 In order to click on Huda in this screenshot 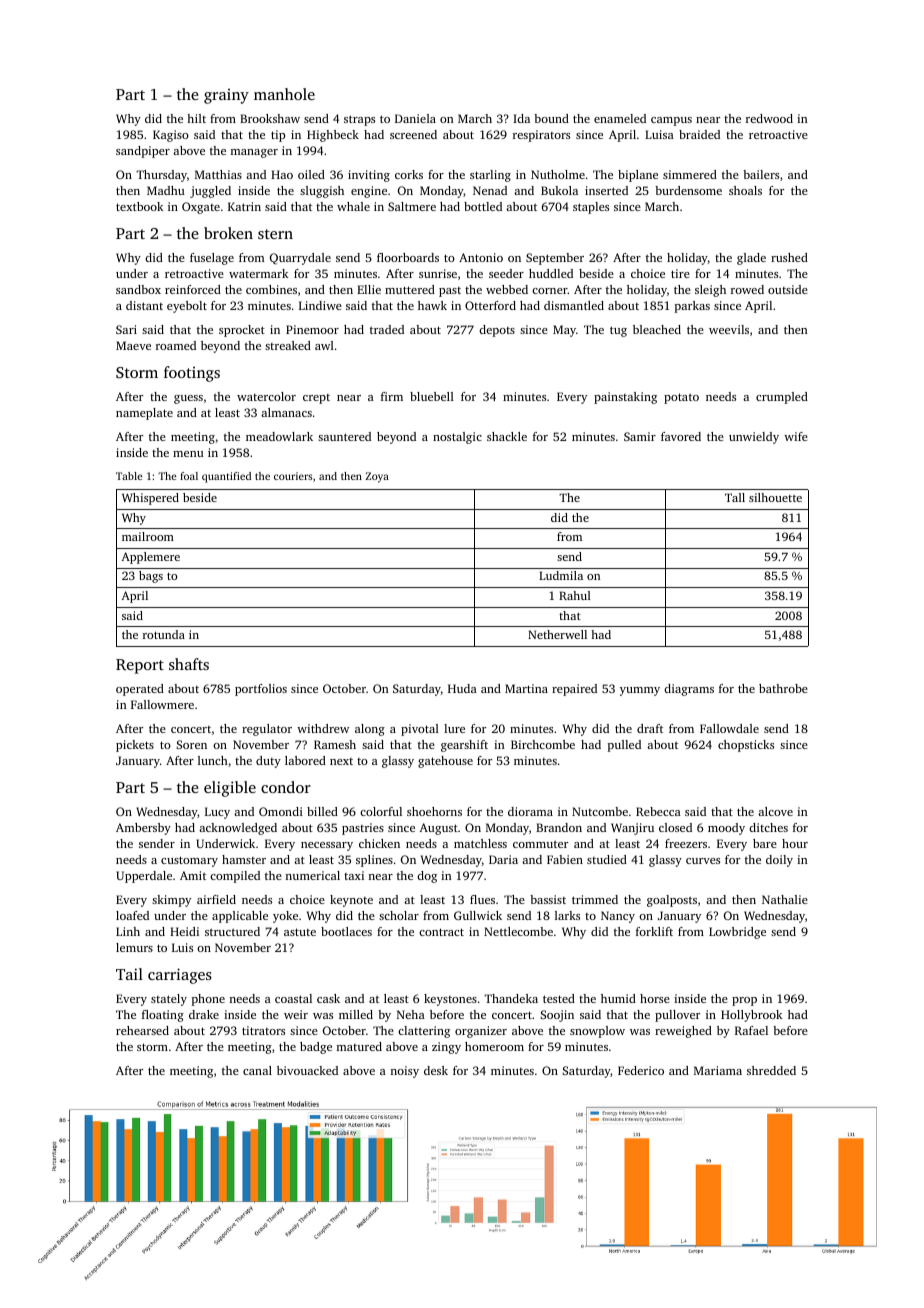, I will do `click(462, 688)`.
